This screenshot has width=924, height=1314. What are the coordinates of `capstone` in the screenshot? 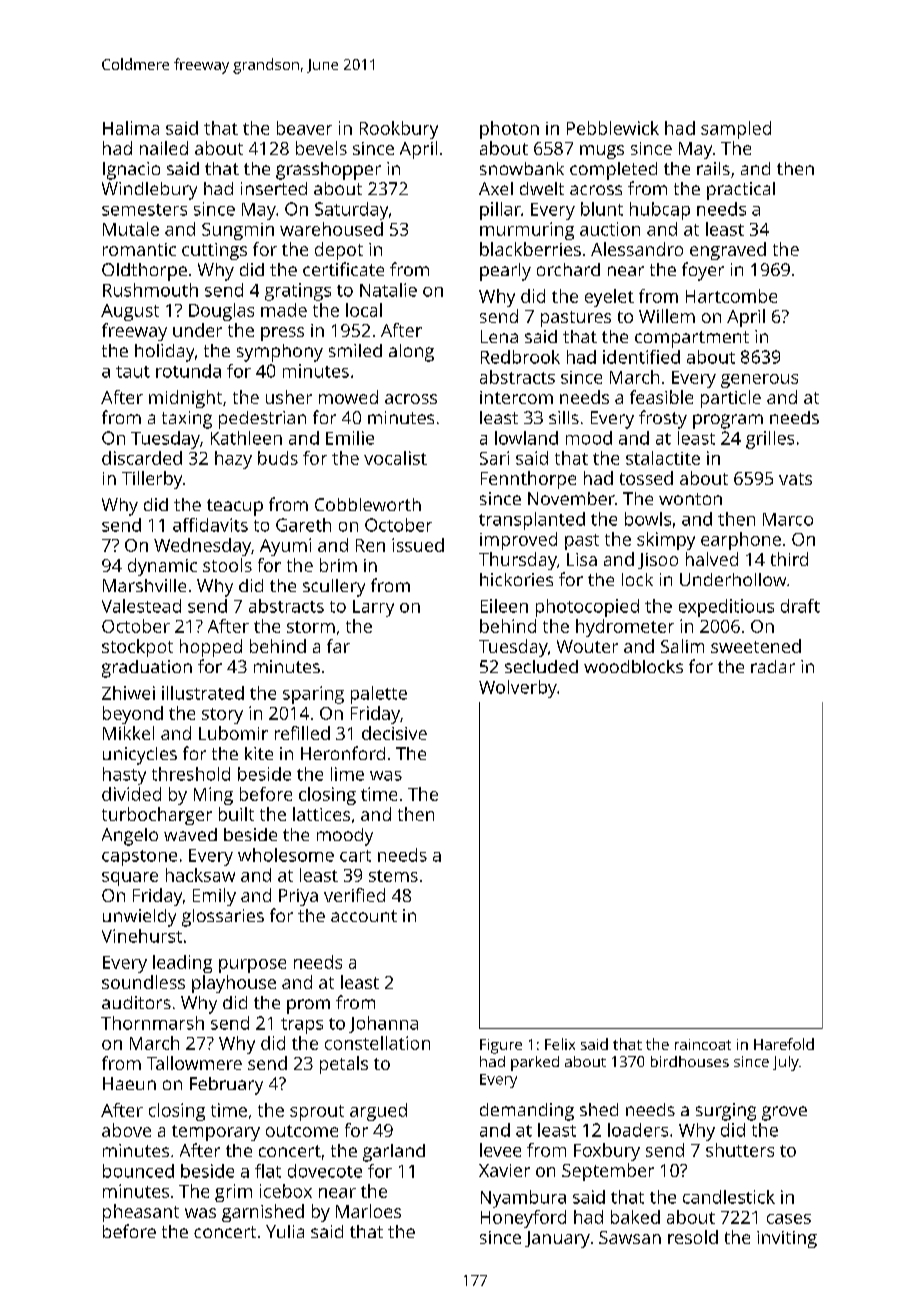 It's located at (139, 858).
